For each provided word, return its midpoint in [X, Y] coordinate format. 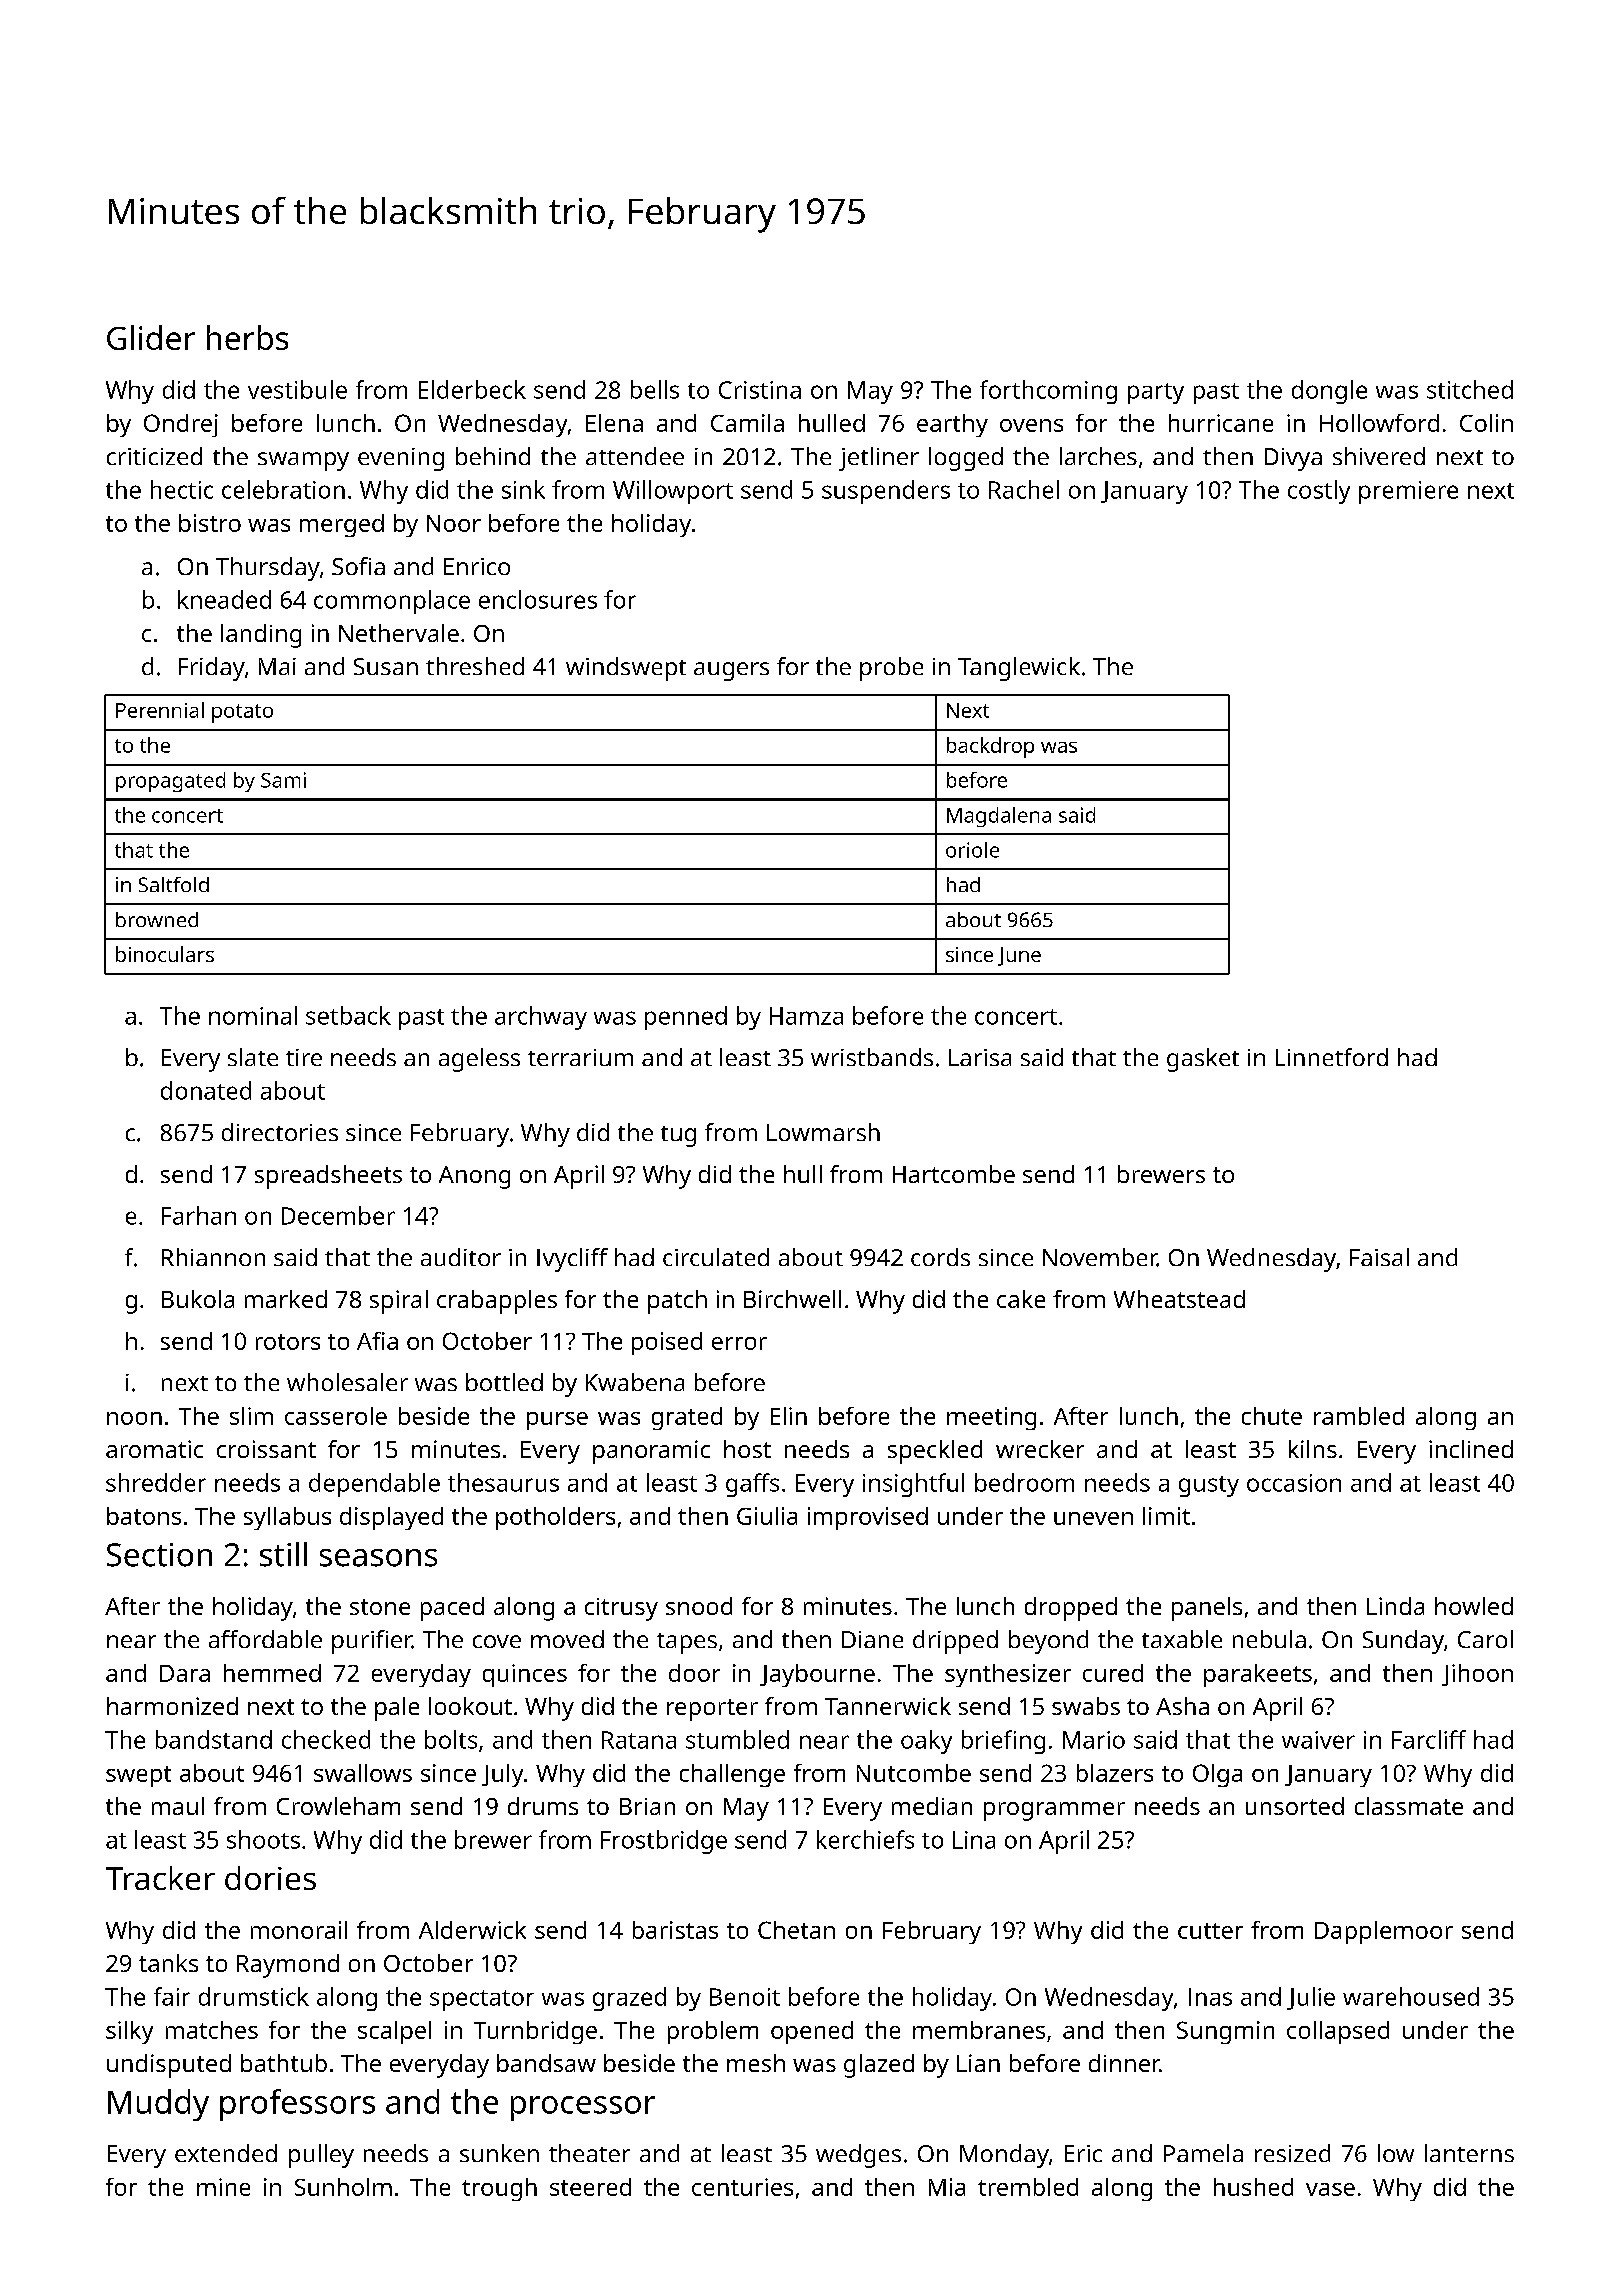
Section [159, 1555]
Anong [474, 1177]
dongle [1329, 392]
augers [731, 671]
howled [1474, 1606]
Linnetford [1332, 1057]
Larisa [980, 1057]
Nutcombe [914, 1773]
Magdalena [999, 817]
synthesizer [1008, 1675]
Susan [386, 666]
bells [655, 389]
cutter [1210, 1931]
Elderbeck [472, 389]
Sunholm [343, 2187]
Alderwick [472, 1930]
